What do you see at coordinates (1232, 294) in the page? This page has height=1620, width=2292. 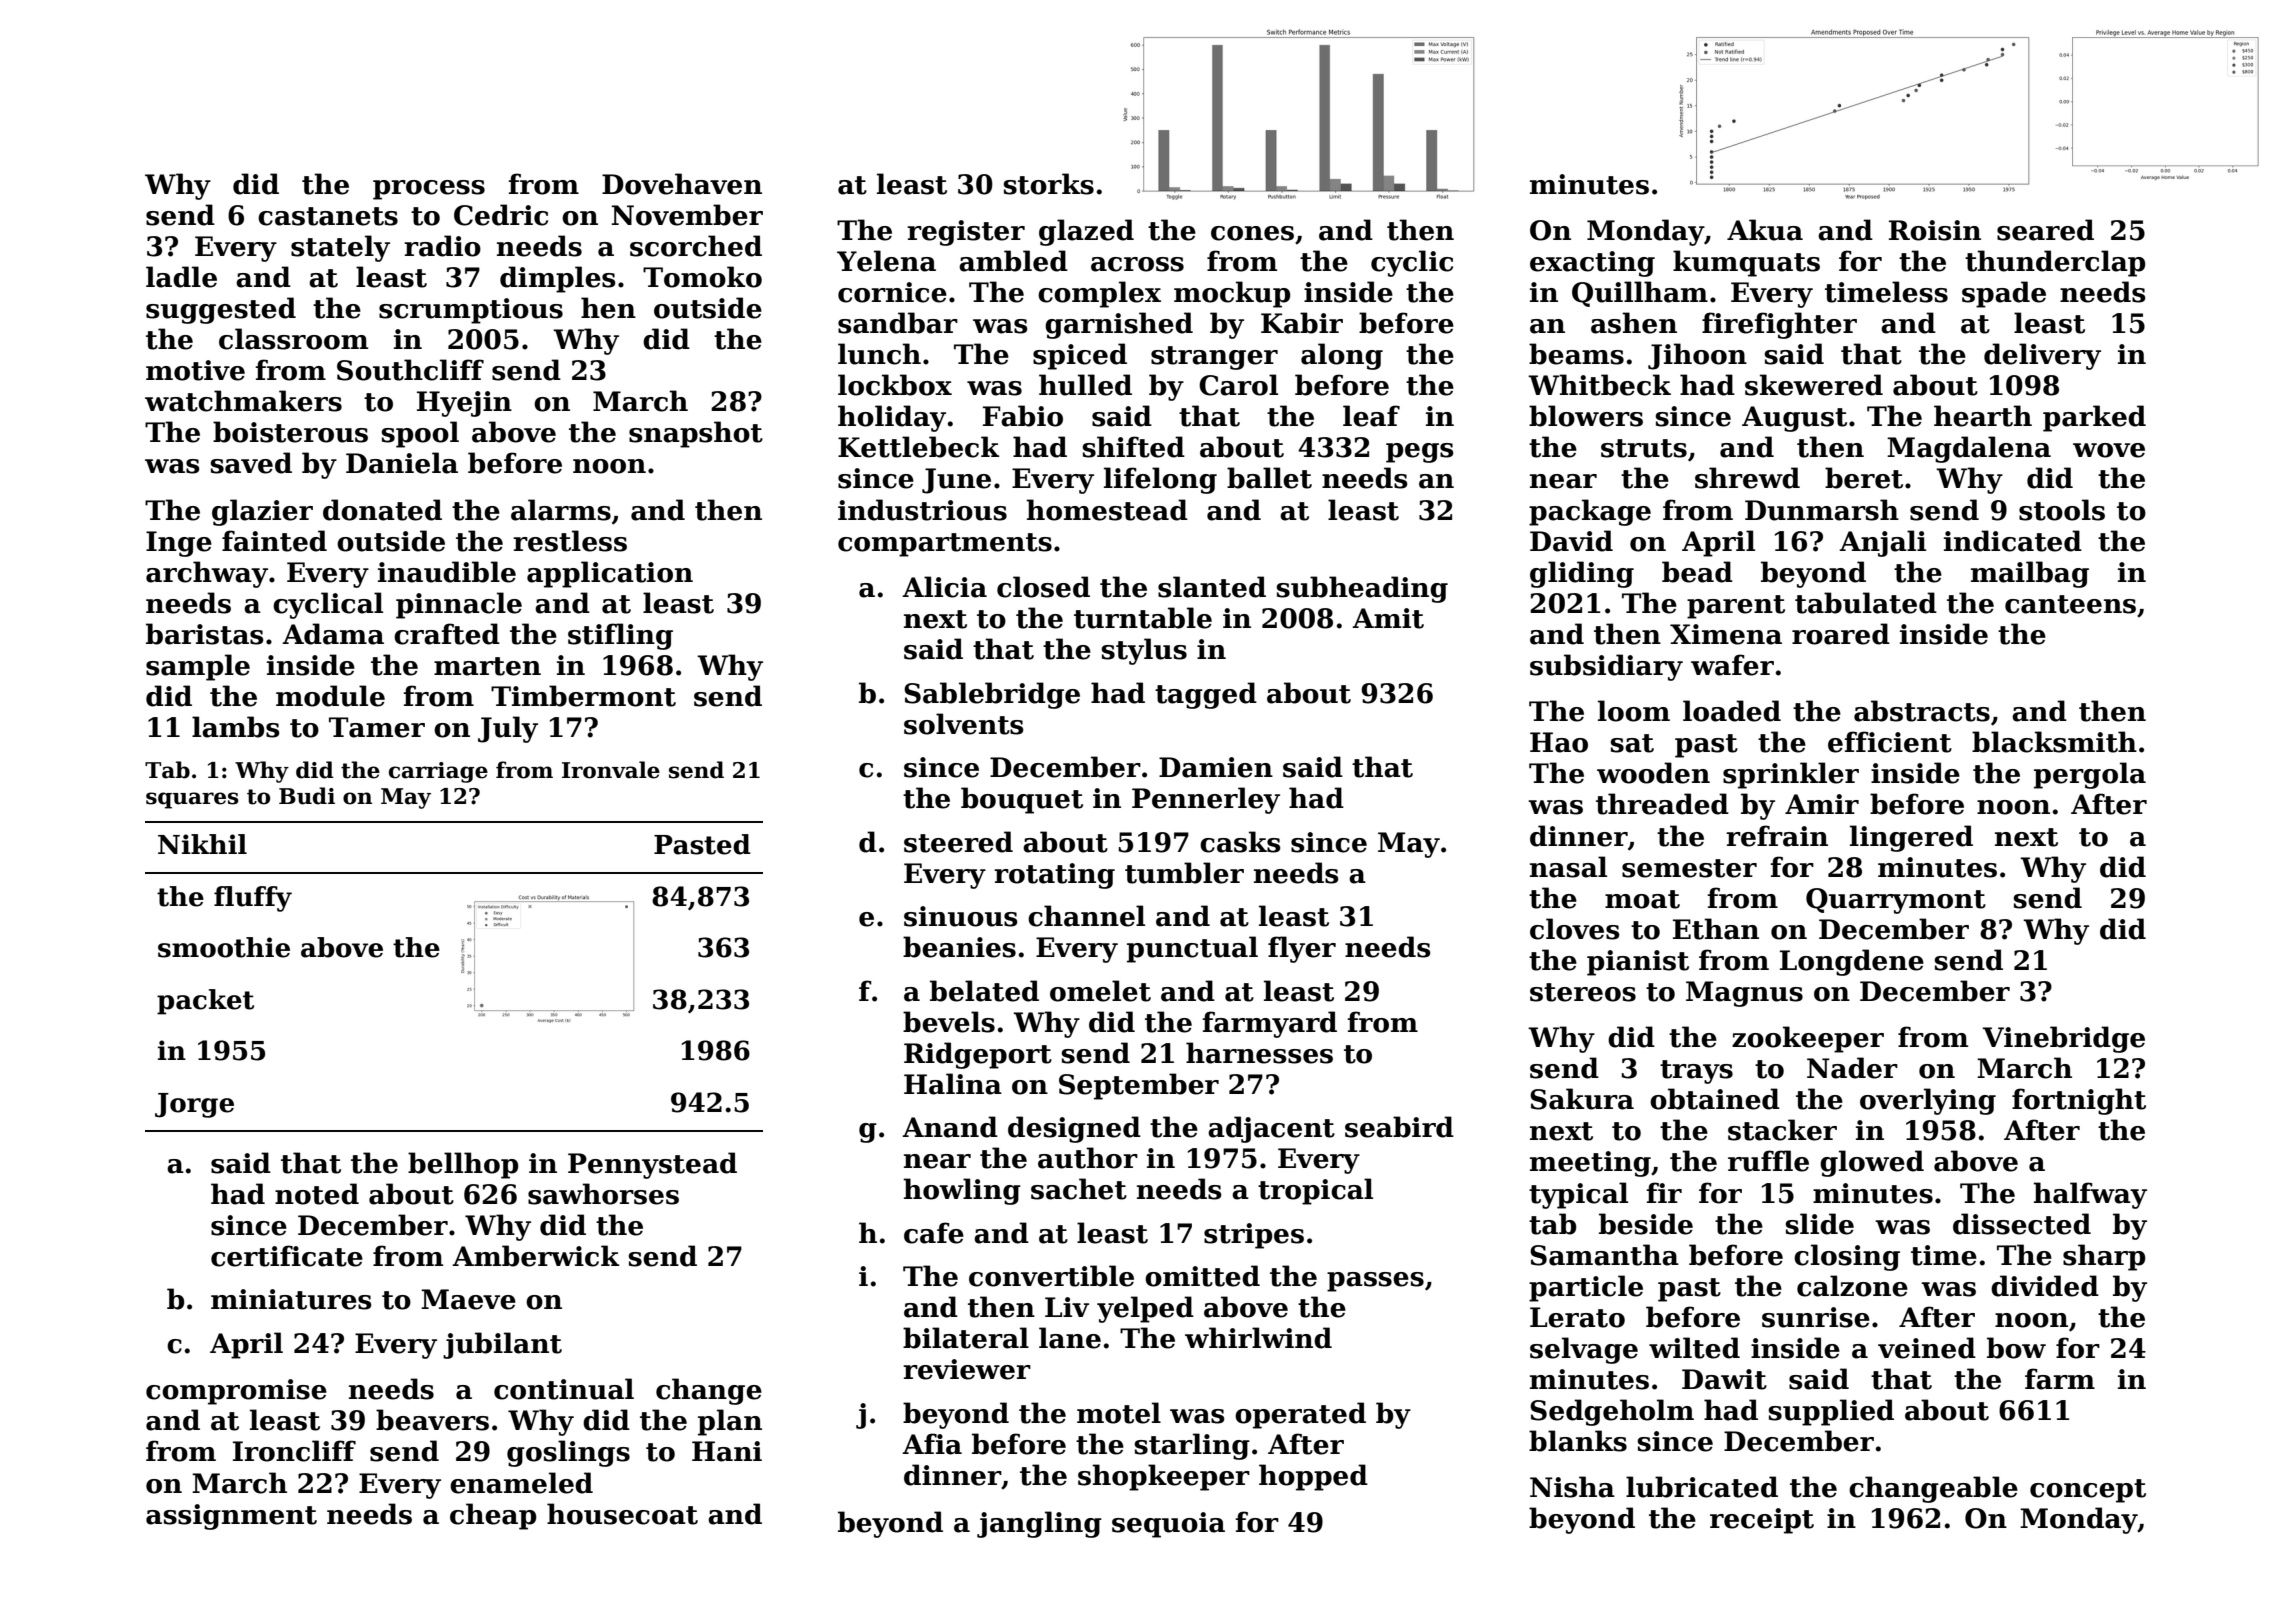 I see `mockup` at bounding box center [1232, 294].
